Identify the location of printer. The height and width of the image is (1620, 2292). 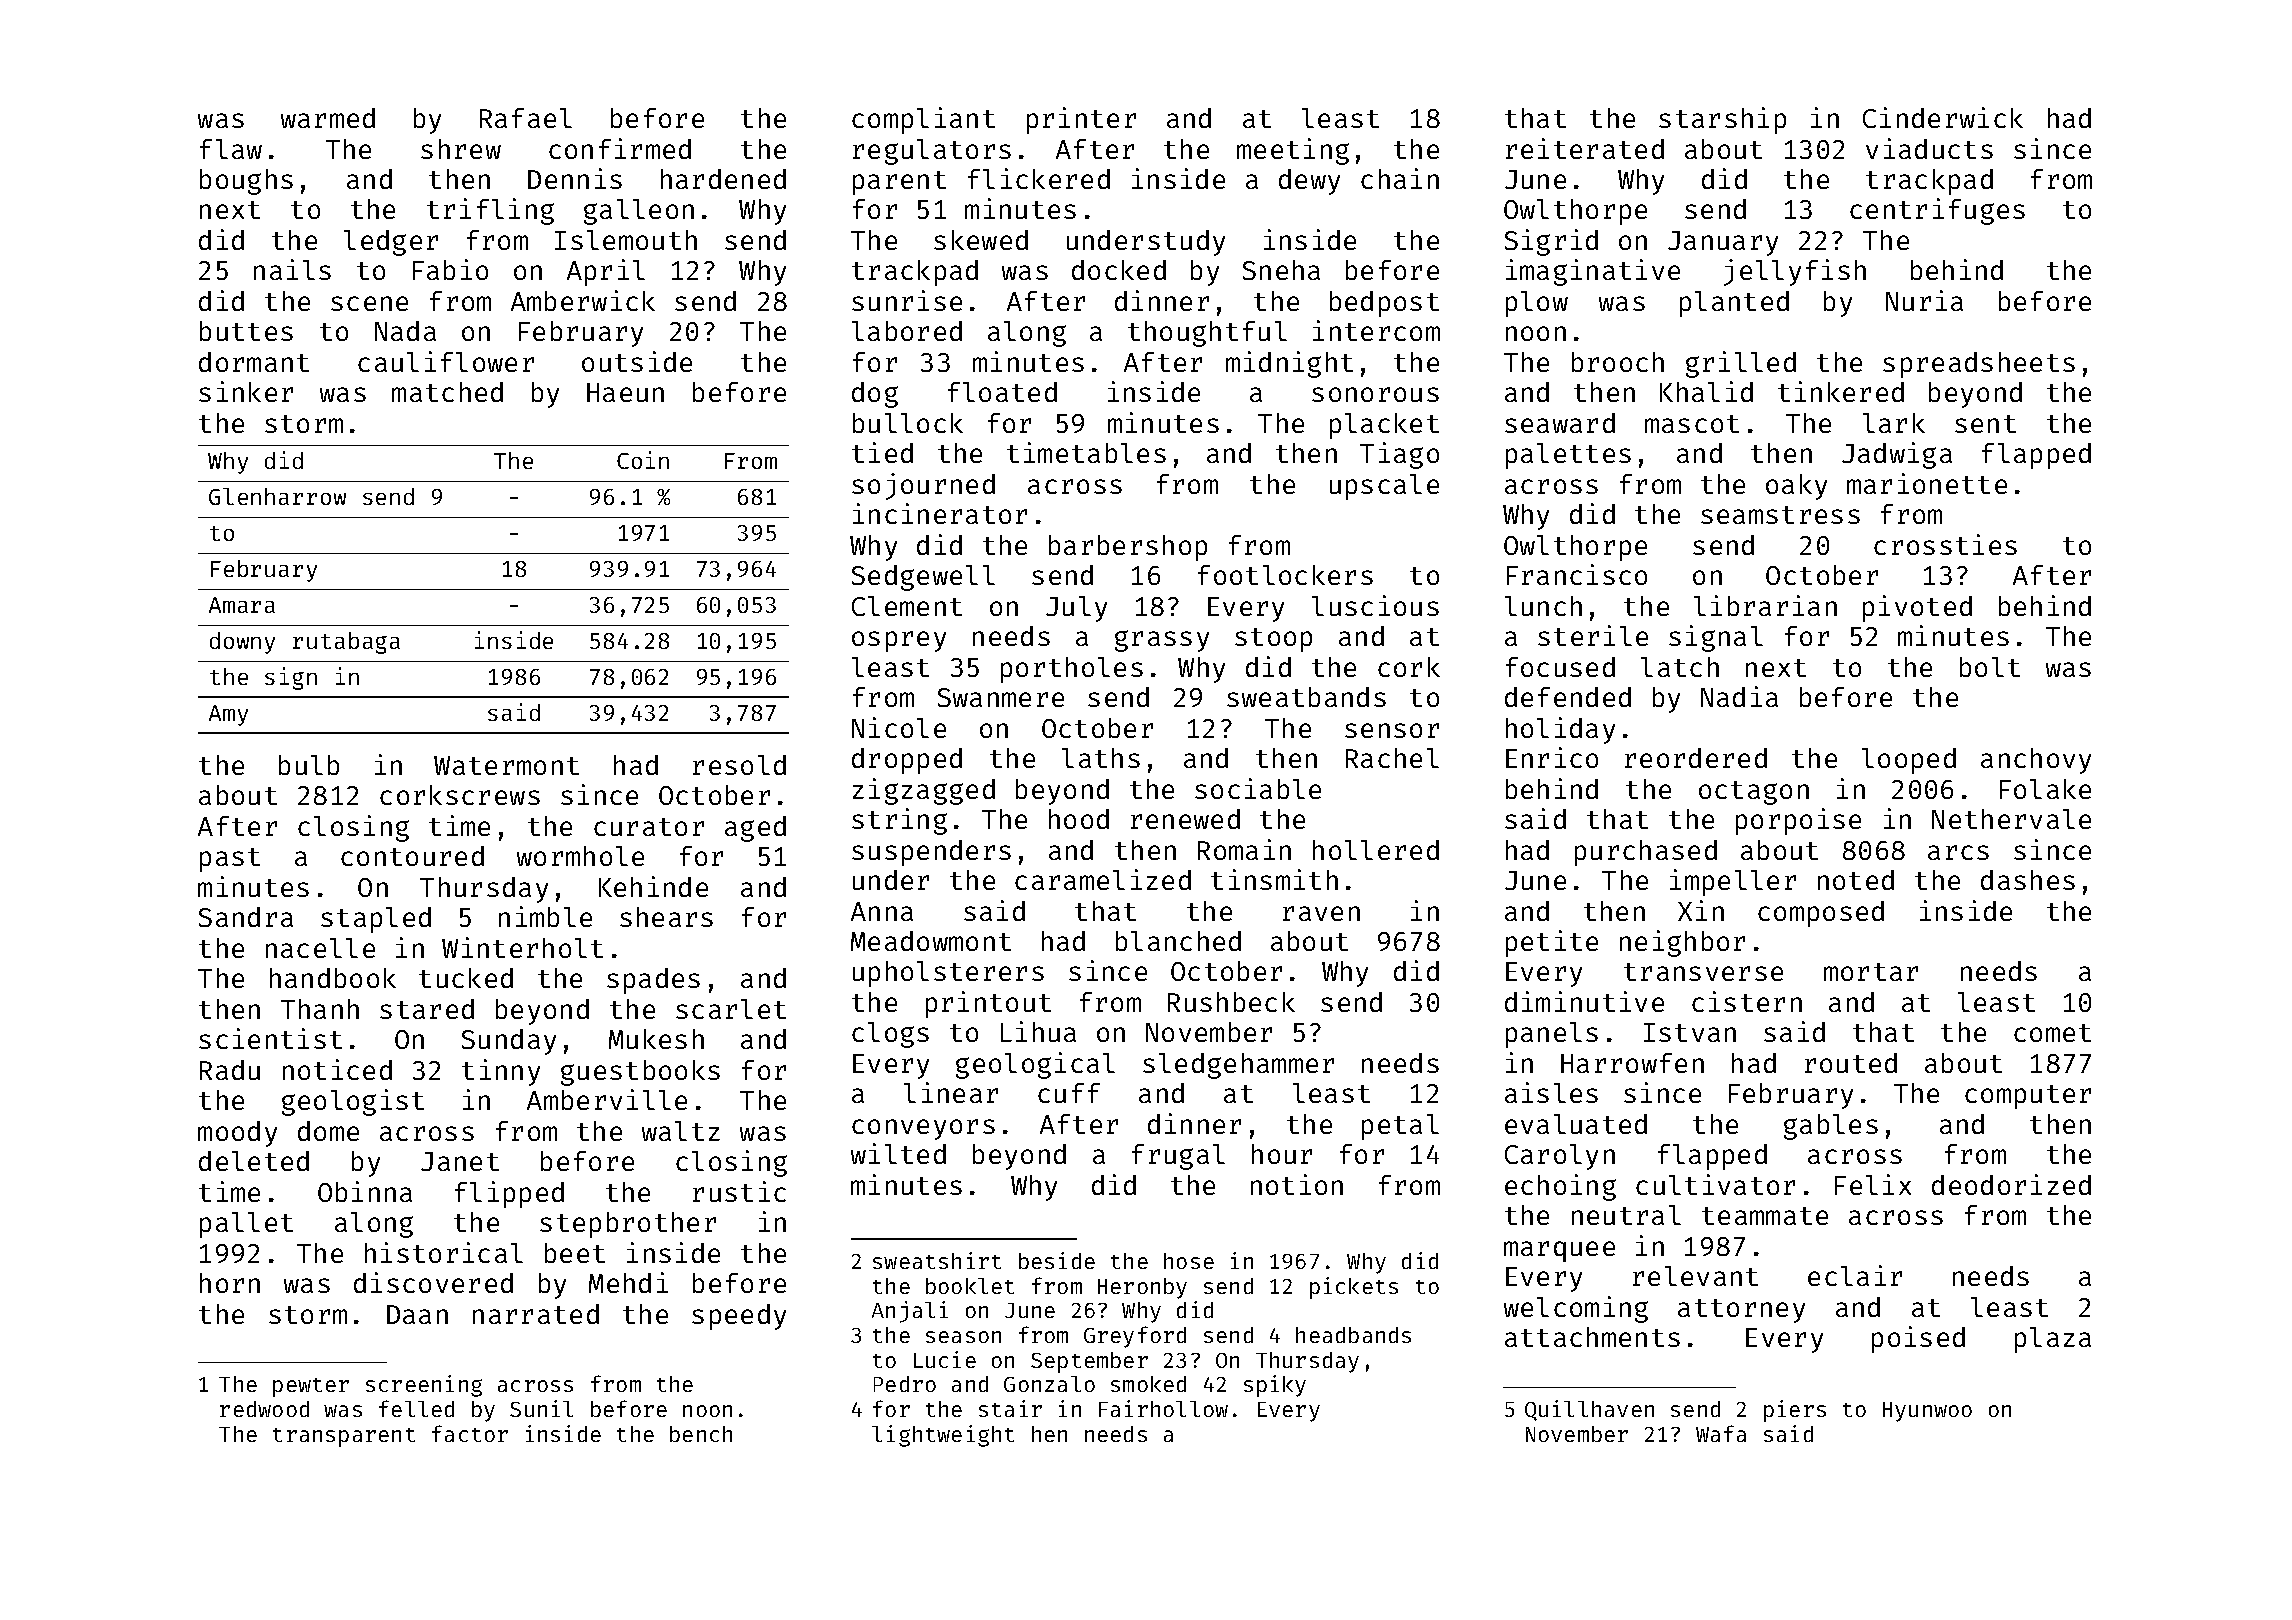
(1081, 120).
